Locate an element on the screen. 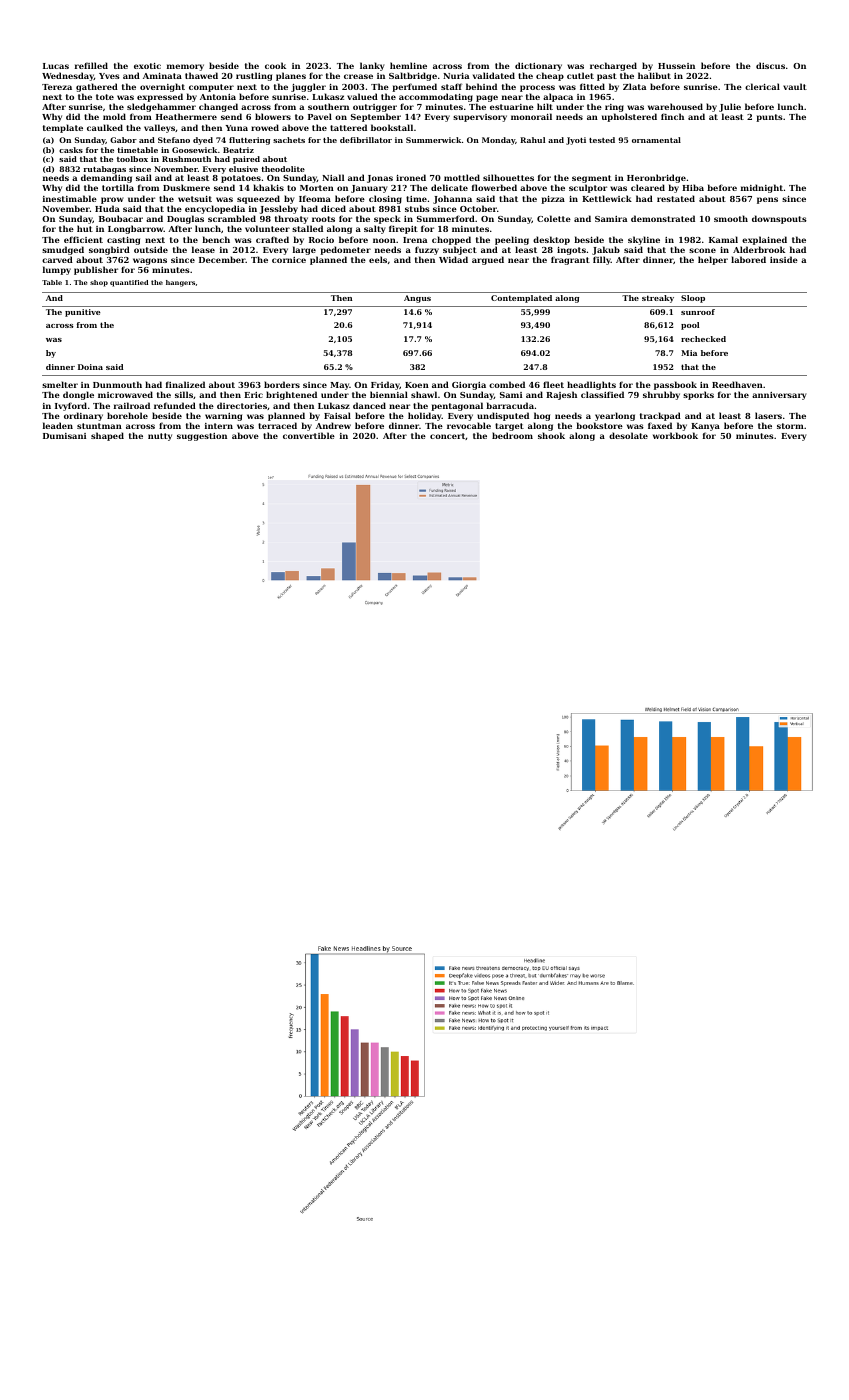 The height and width of the screenshot is (1400, 849). bookstall is located at coordinates (392, 127).
